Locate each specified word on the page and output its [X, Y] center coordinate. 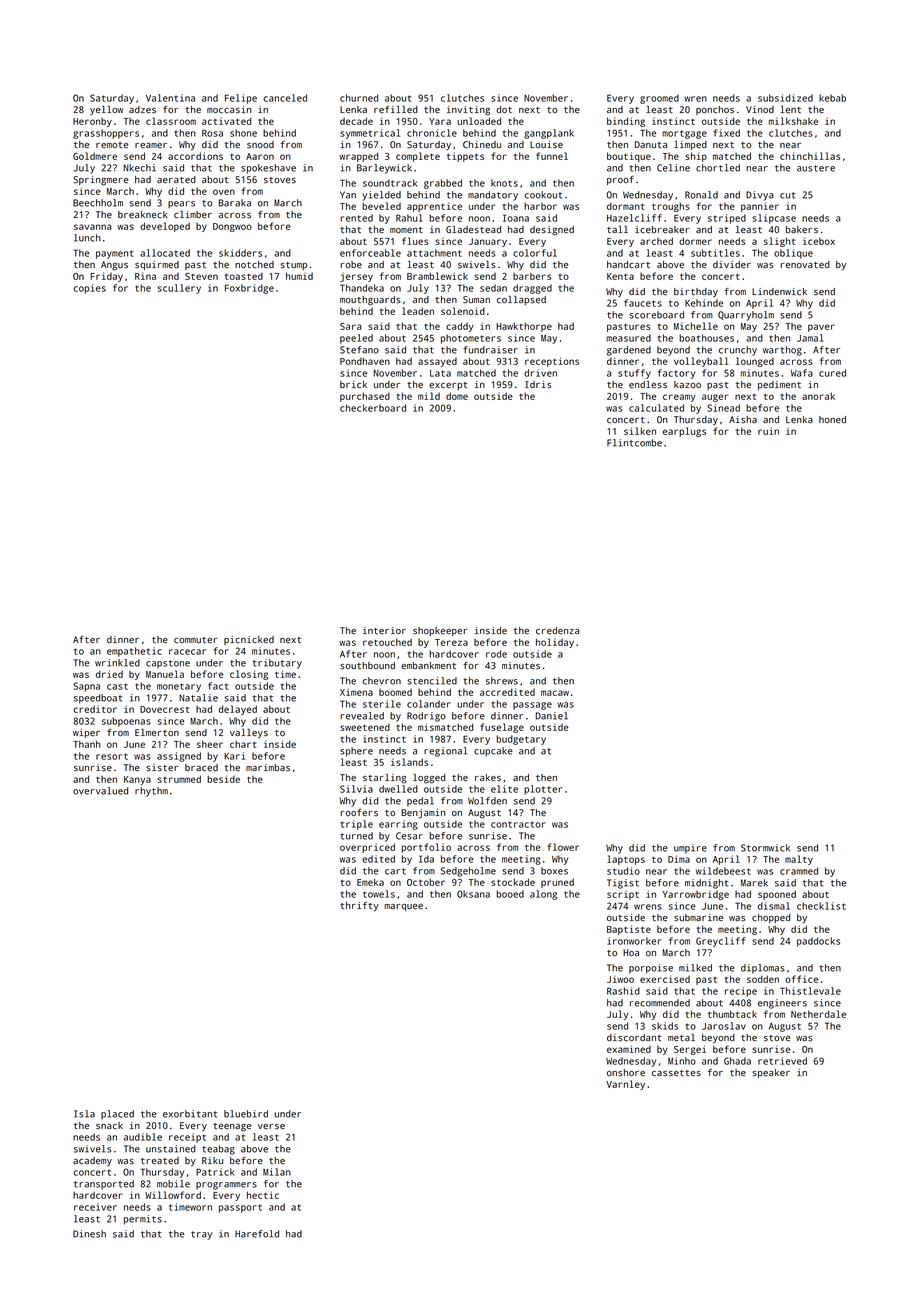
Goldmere [95, 156]
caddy [460, 327]
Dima [679, 859]
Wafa [802, 373]
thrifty [359, 907]
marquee [403, 907]
